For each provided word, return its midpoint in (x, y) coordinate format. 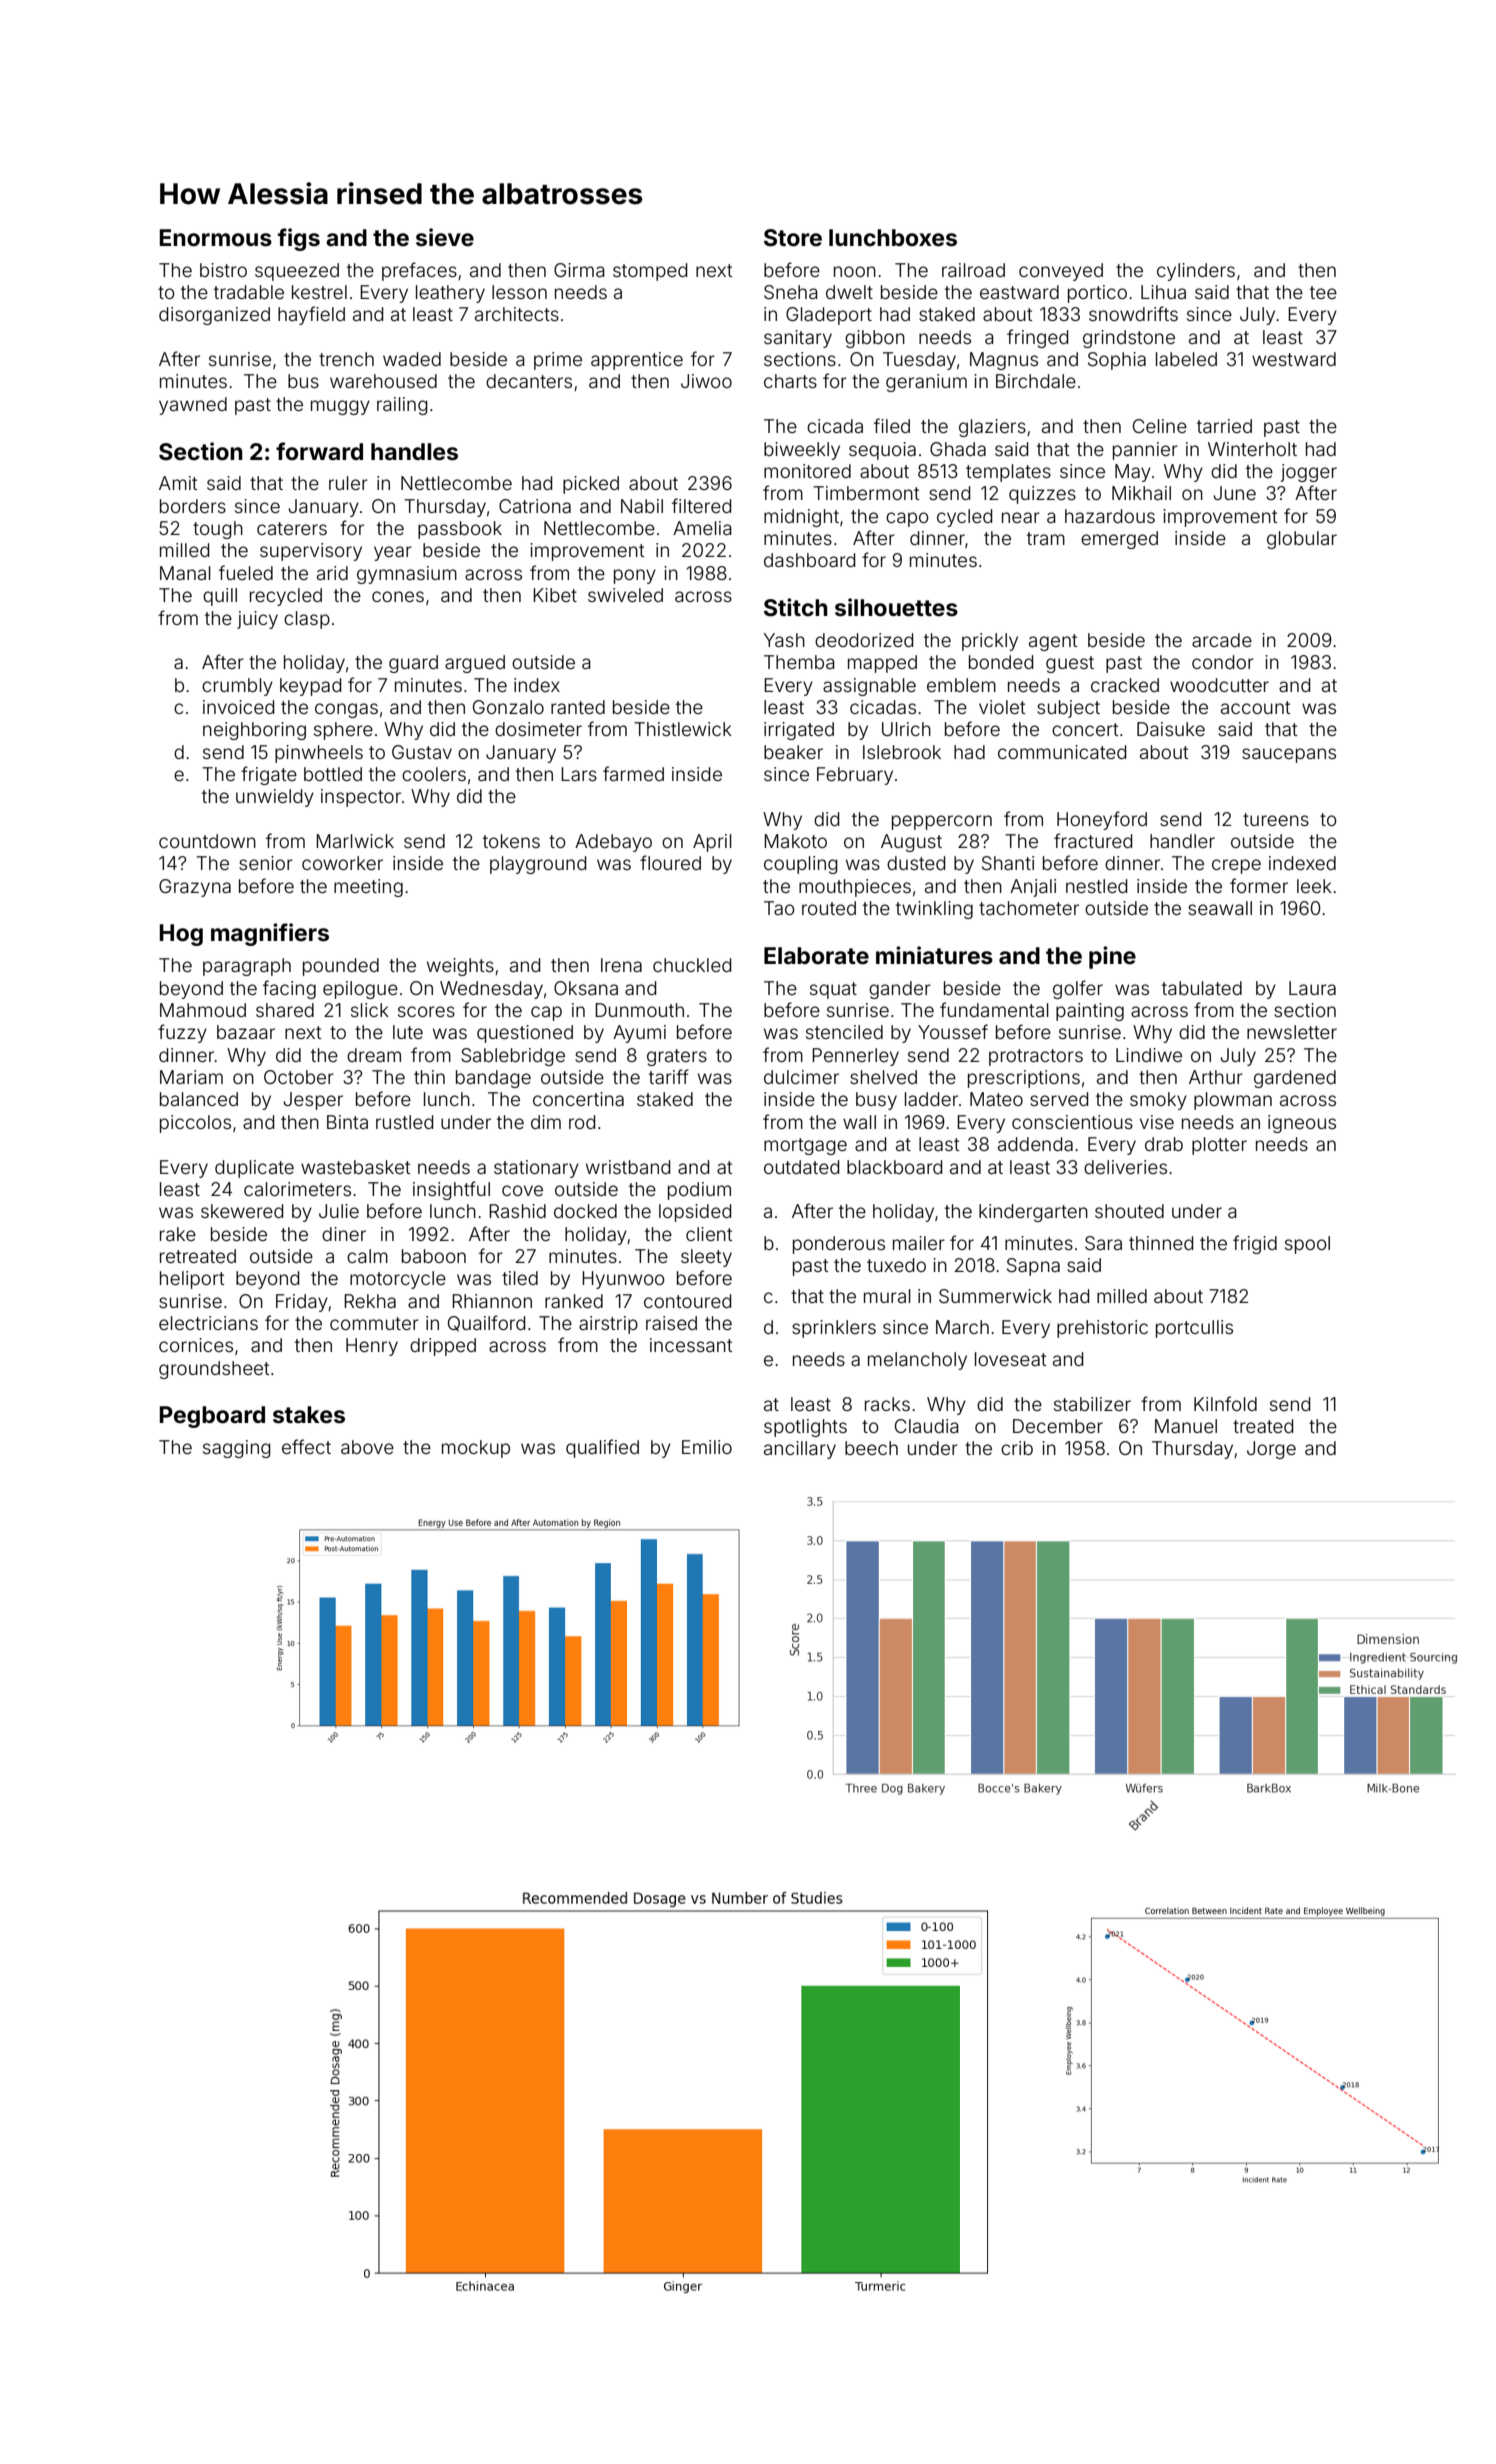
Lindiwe (1149, 1055)
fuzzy (182, 1033)
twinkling (934, 910)
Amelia (702, 528)
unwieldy (275, 798)
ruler (348, 483)
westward (1294, 359)
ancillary (800, 1450)
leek (1314, 886)
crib (1017, 1448)
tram (1046, 538)
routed (829, 908)
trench (346, 359)
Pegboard (212, 1417)
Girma (579, 270)
